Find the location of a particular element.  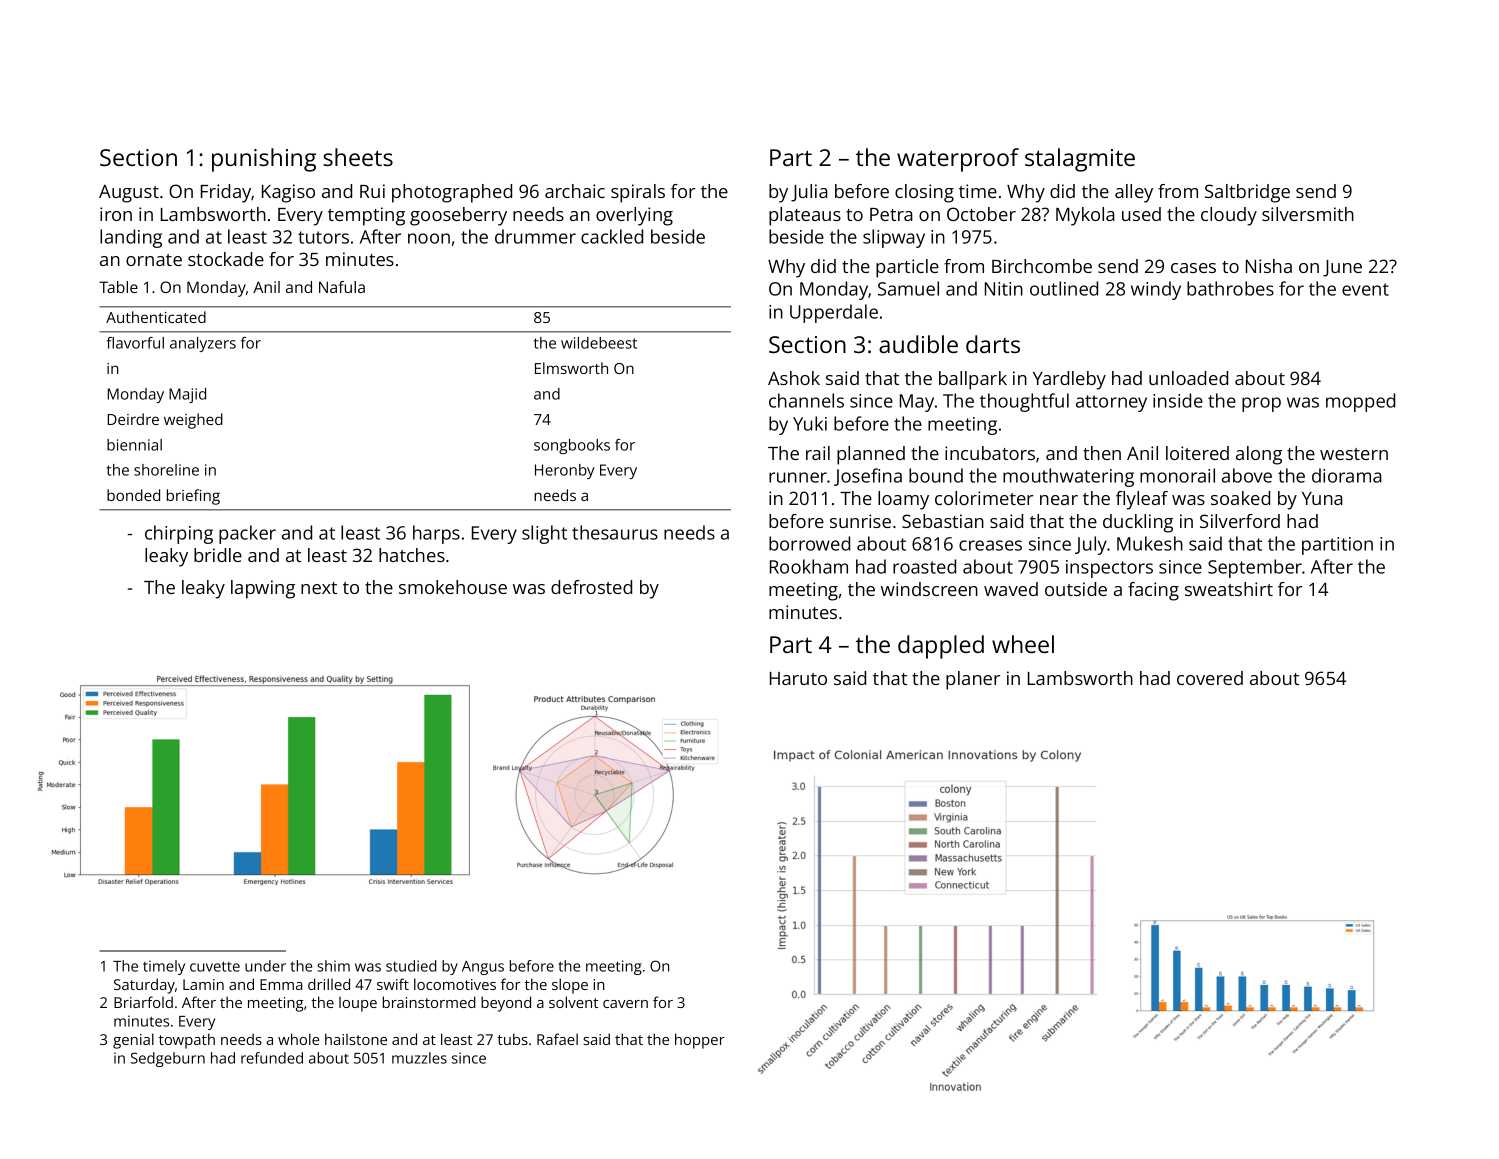

borrowed is located at coordinates (809, 543).
